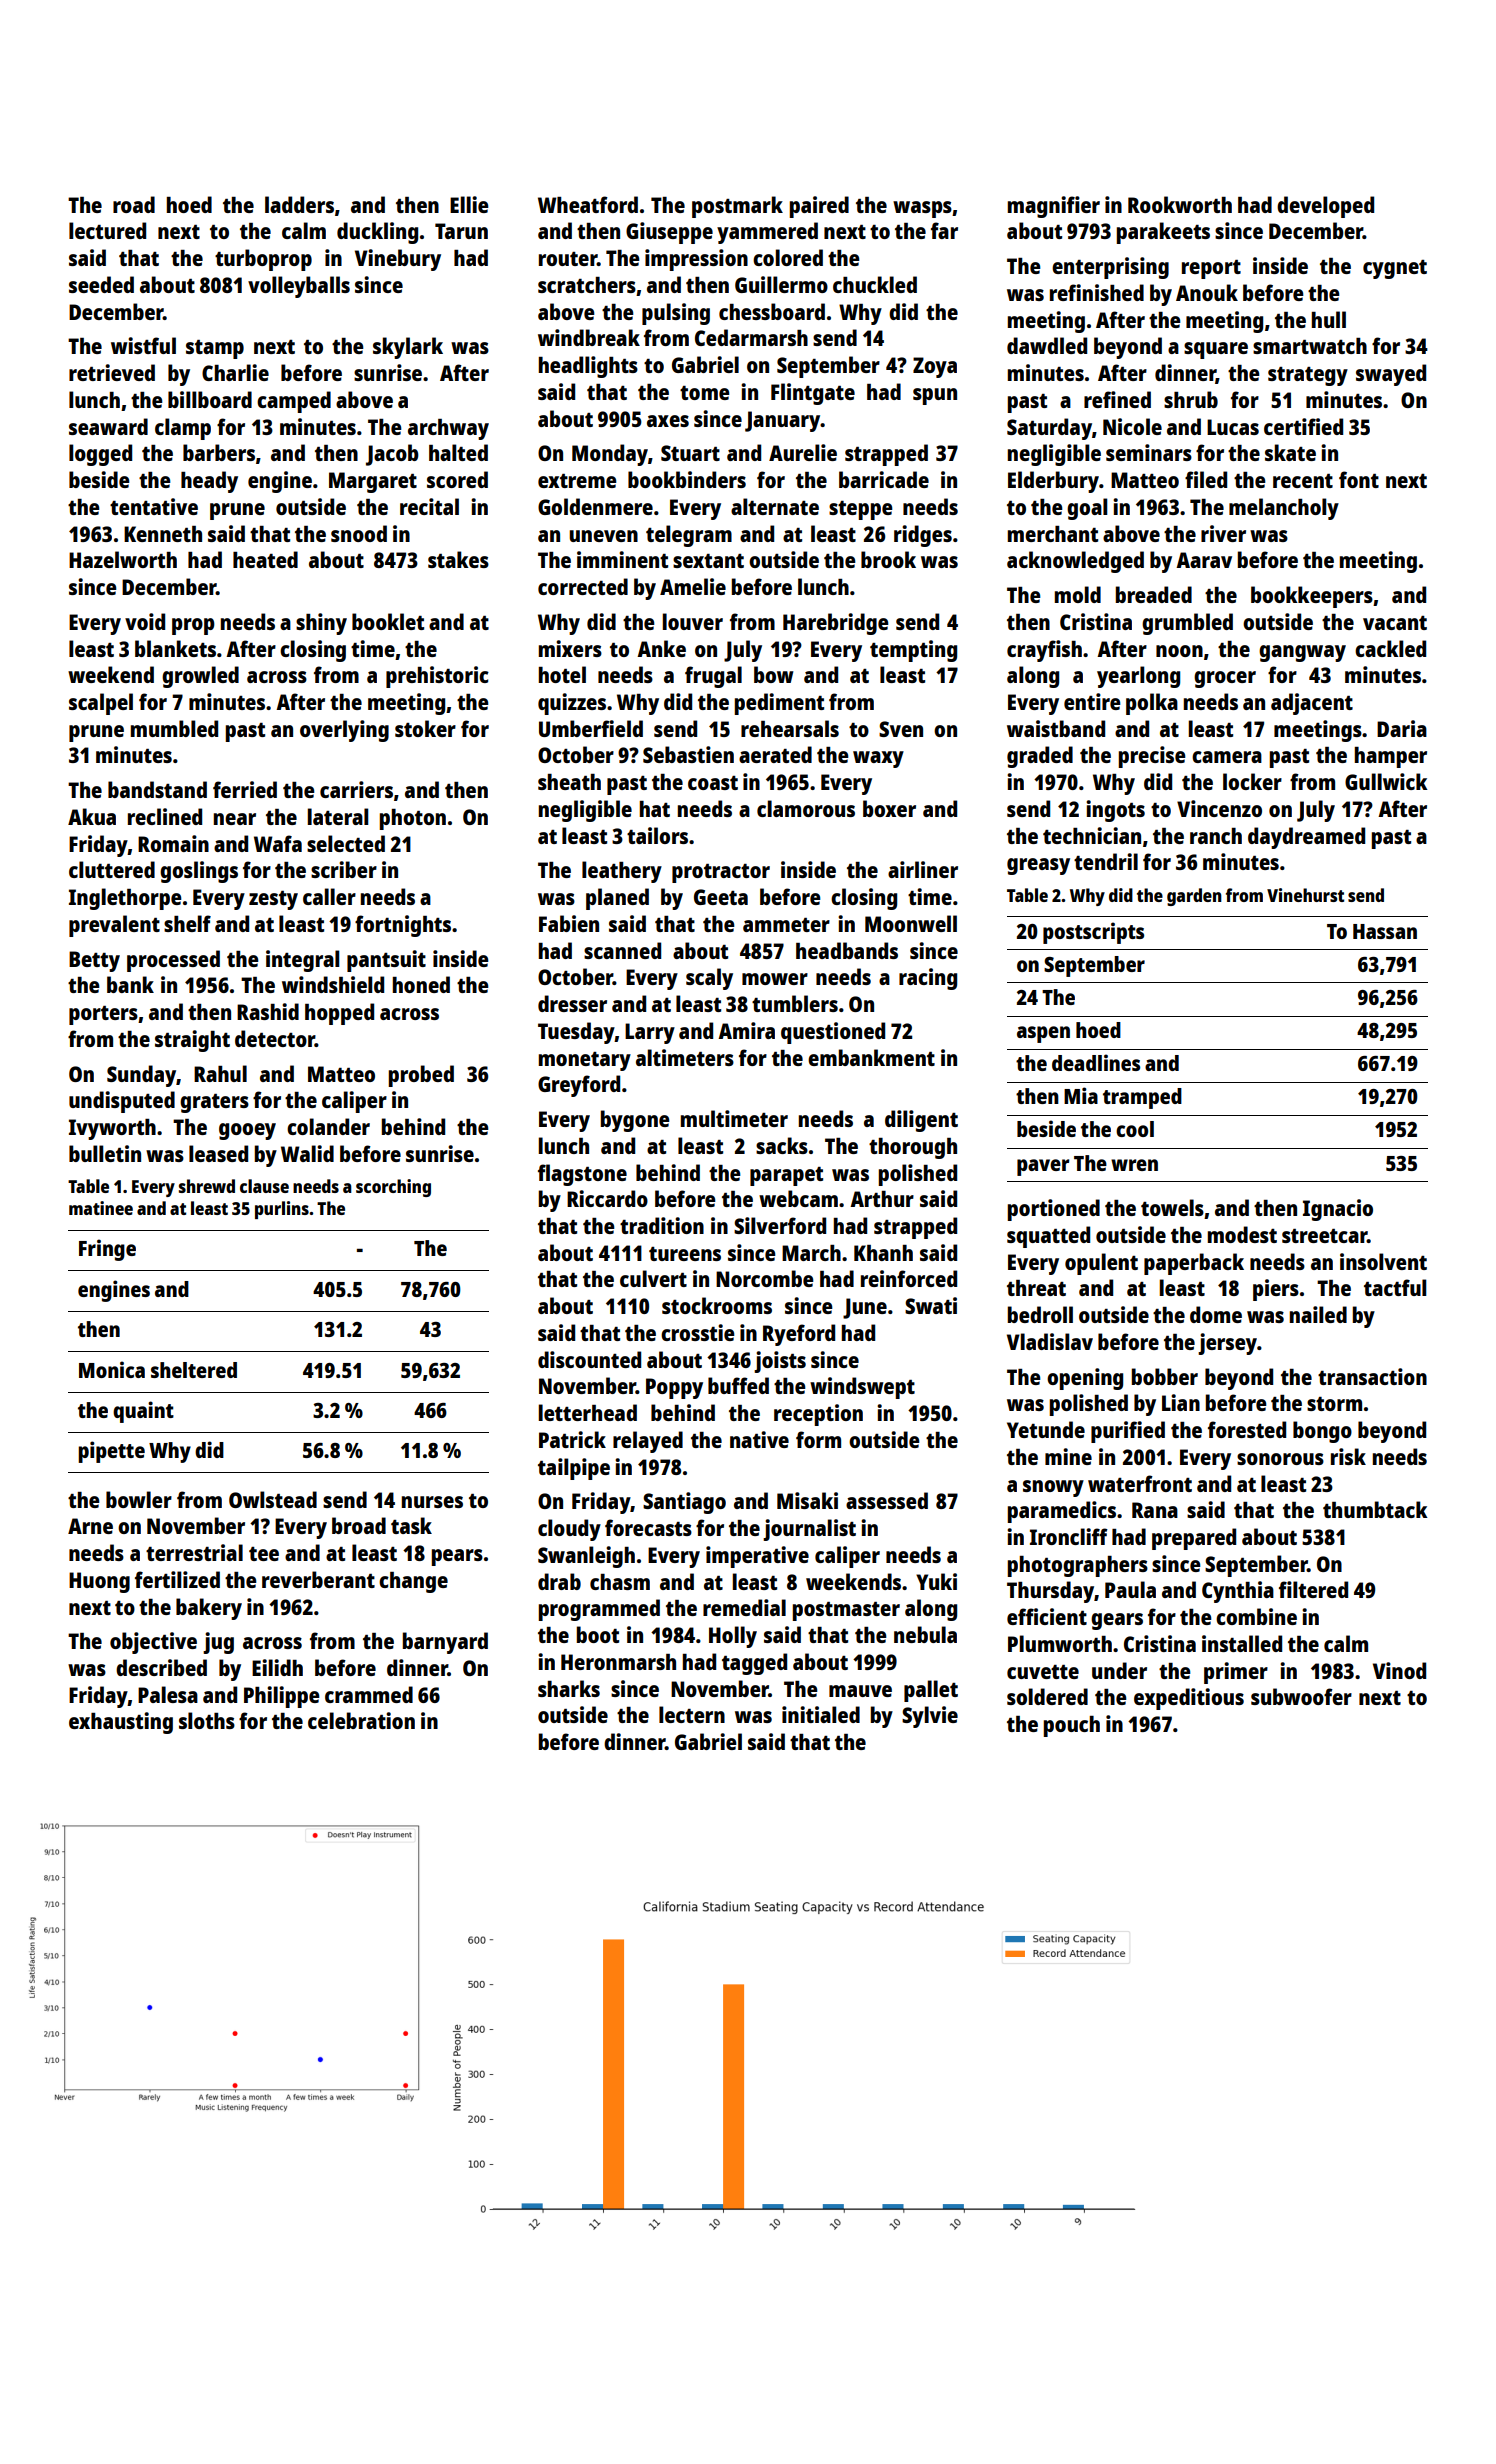 The width and height of the screenshot is (1496, 2464). I want to click on camped, so click(294, 402).
